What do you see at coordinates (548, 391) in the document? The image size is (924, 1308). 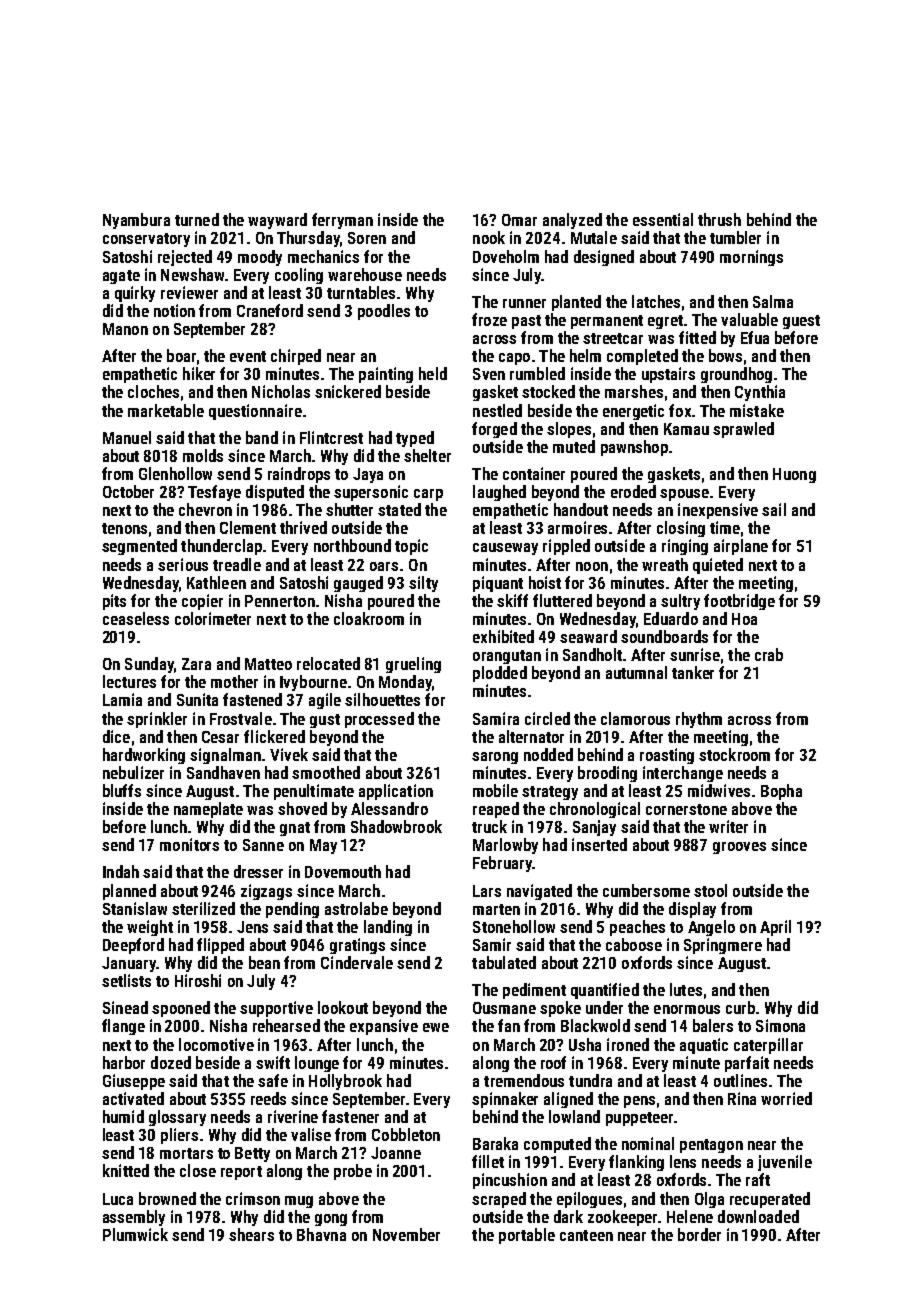 I see `stocked` at bounding box center [548, 391].
